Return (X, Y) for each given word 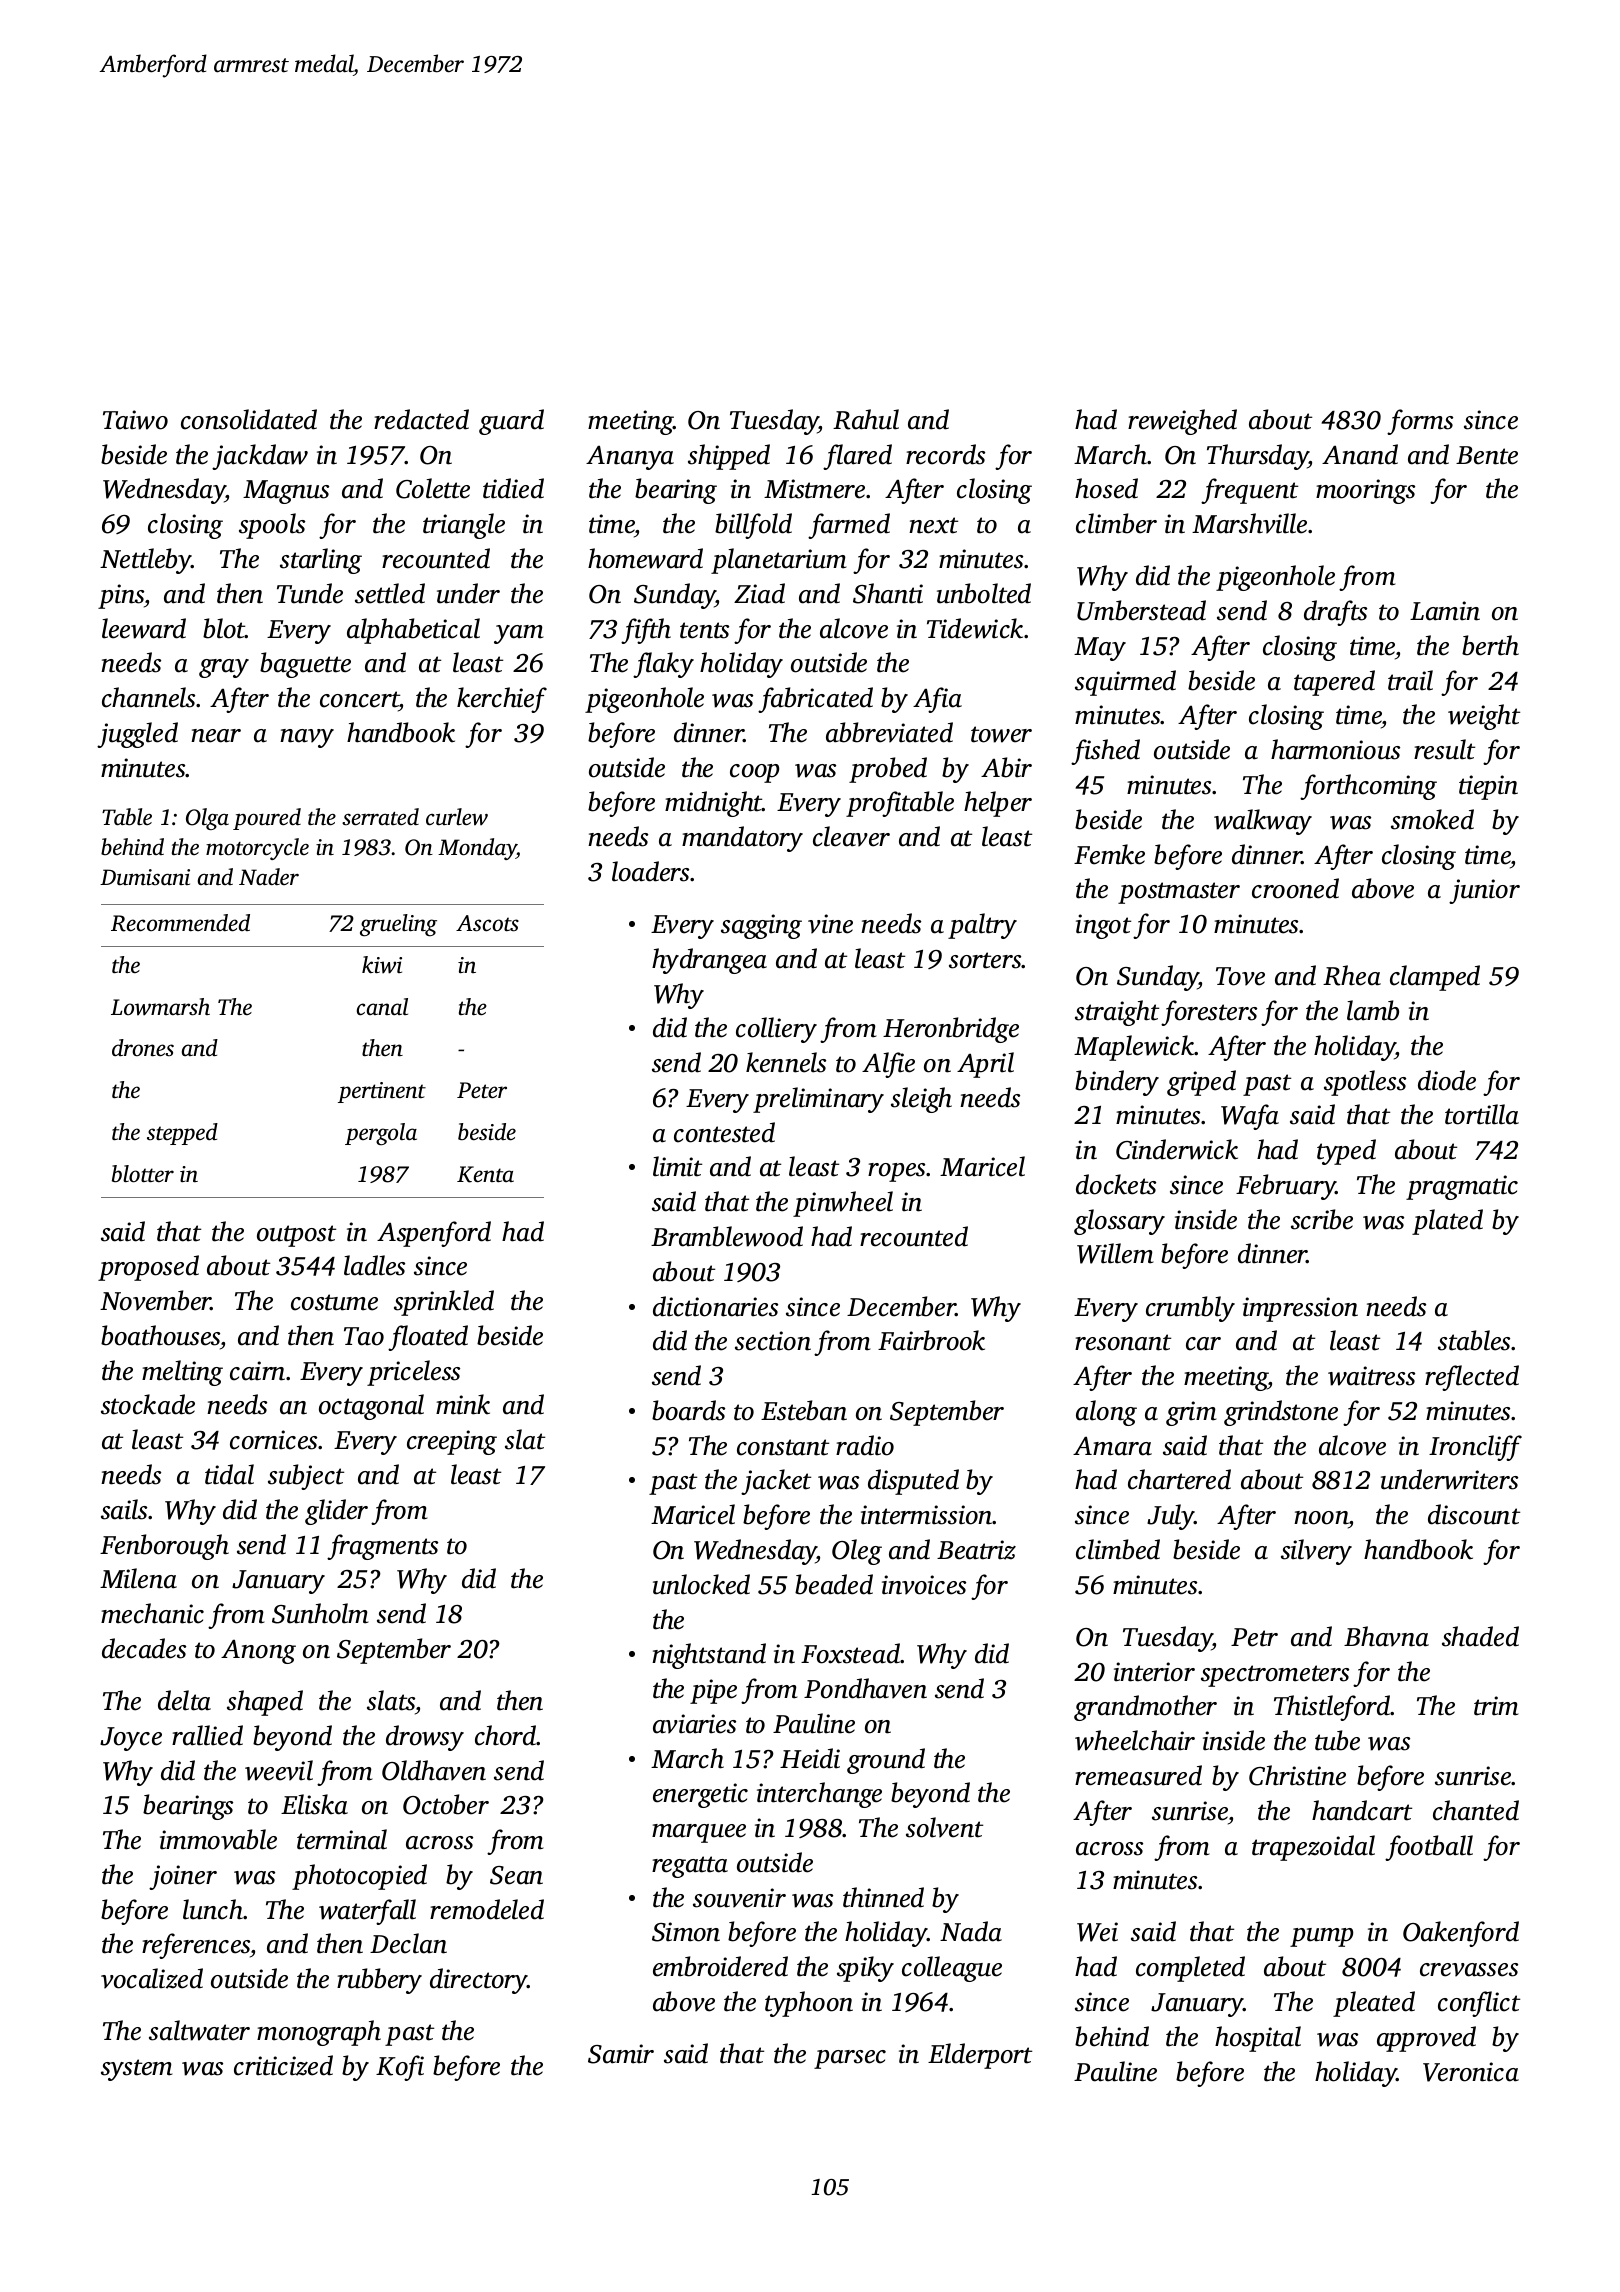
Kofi (400, 2068)
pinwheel (843, 1204)
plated (1447, 1222)
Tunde (310, 593)
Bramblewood (727, 1236)
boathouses (160, 1335)
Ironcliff (1475, 1448)
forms (1420, 422)
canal (382, 1007)
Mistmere (814, 489)
